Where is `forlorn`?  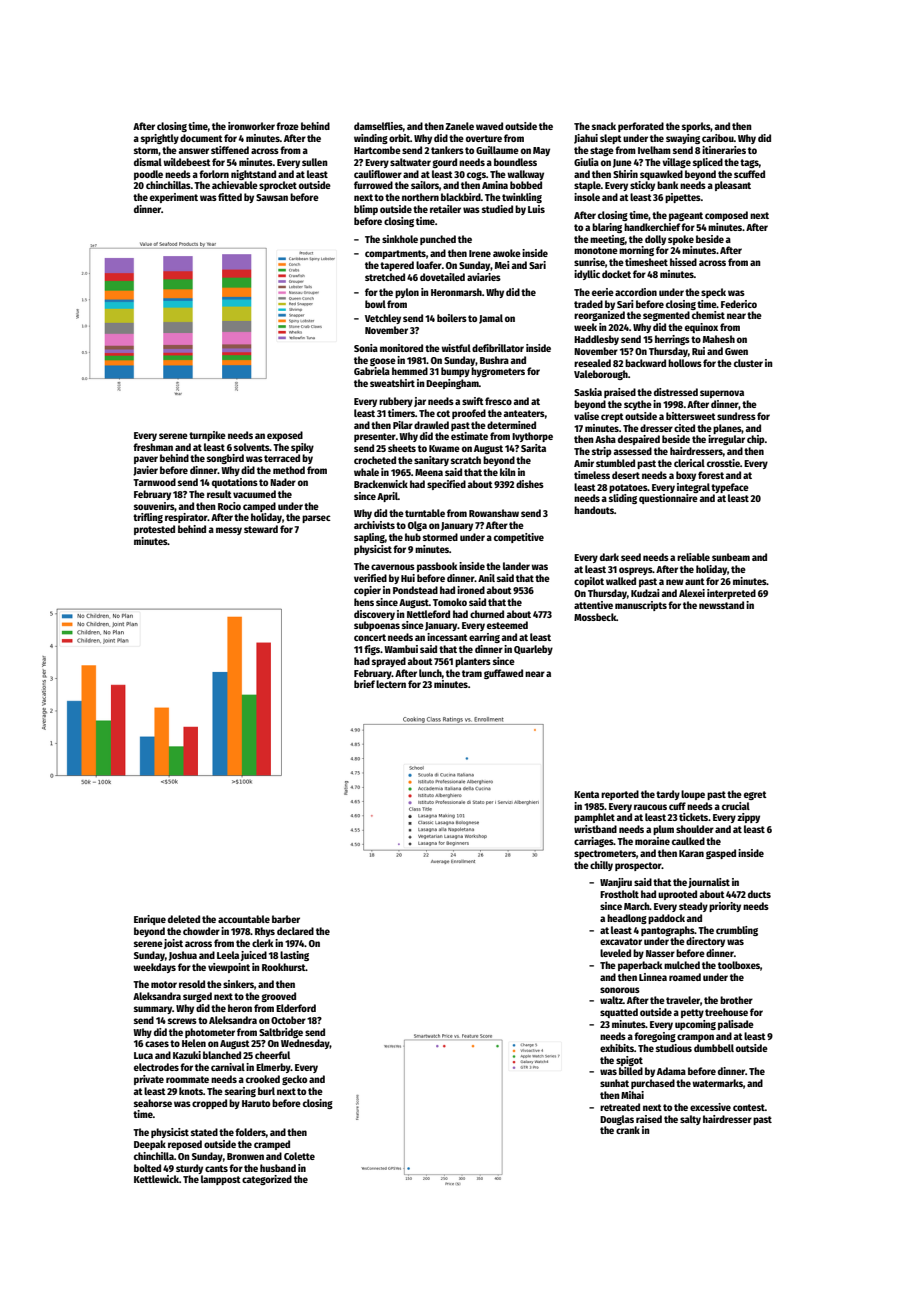 forlorn is located at coordinates (214, 174).
